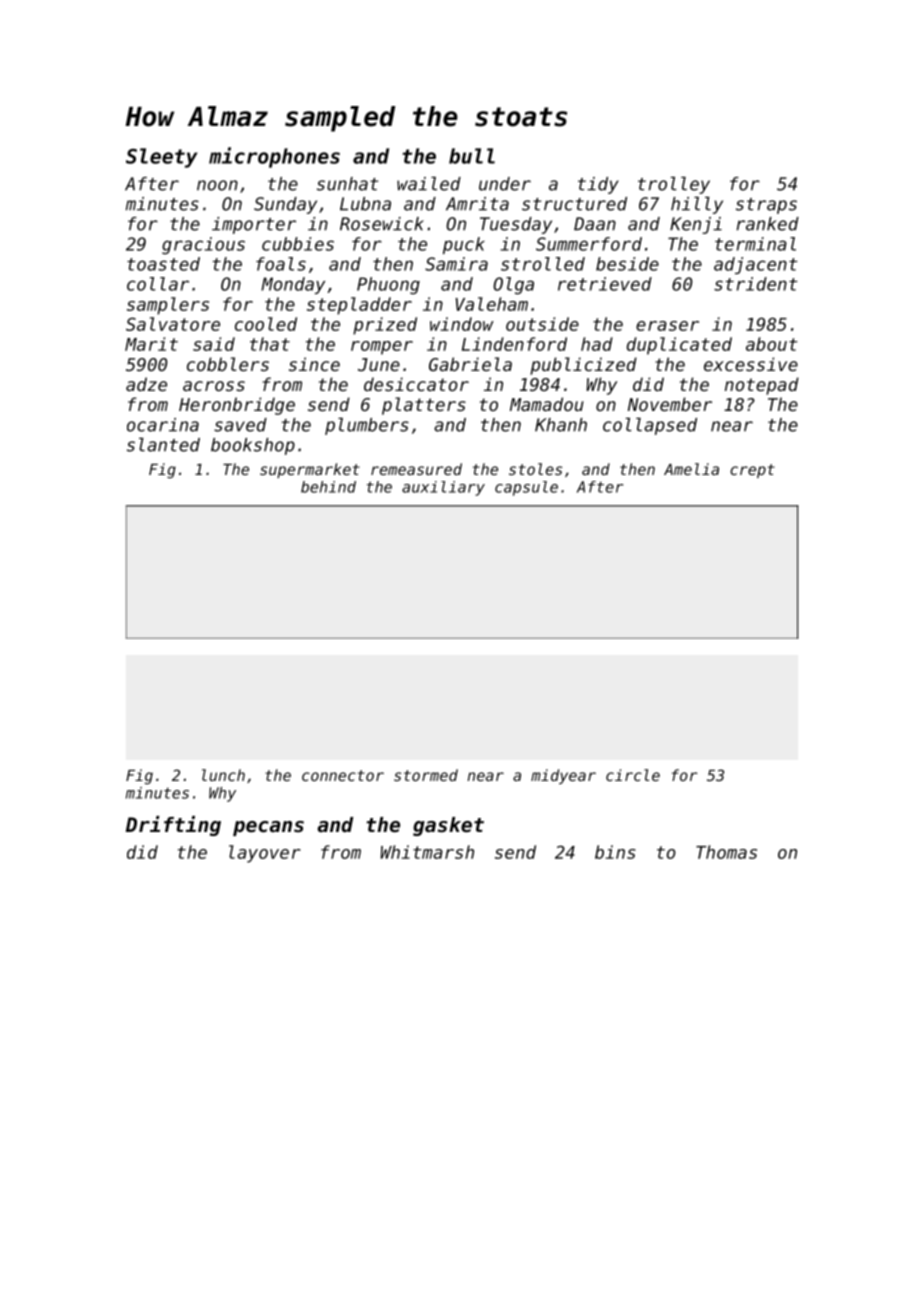 This page has width=924, height=1314. What do you see at coordinates (752, 471) in the page?
I see `crept` at bounding box center [752, 471].
